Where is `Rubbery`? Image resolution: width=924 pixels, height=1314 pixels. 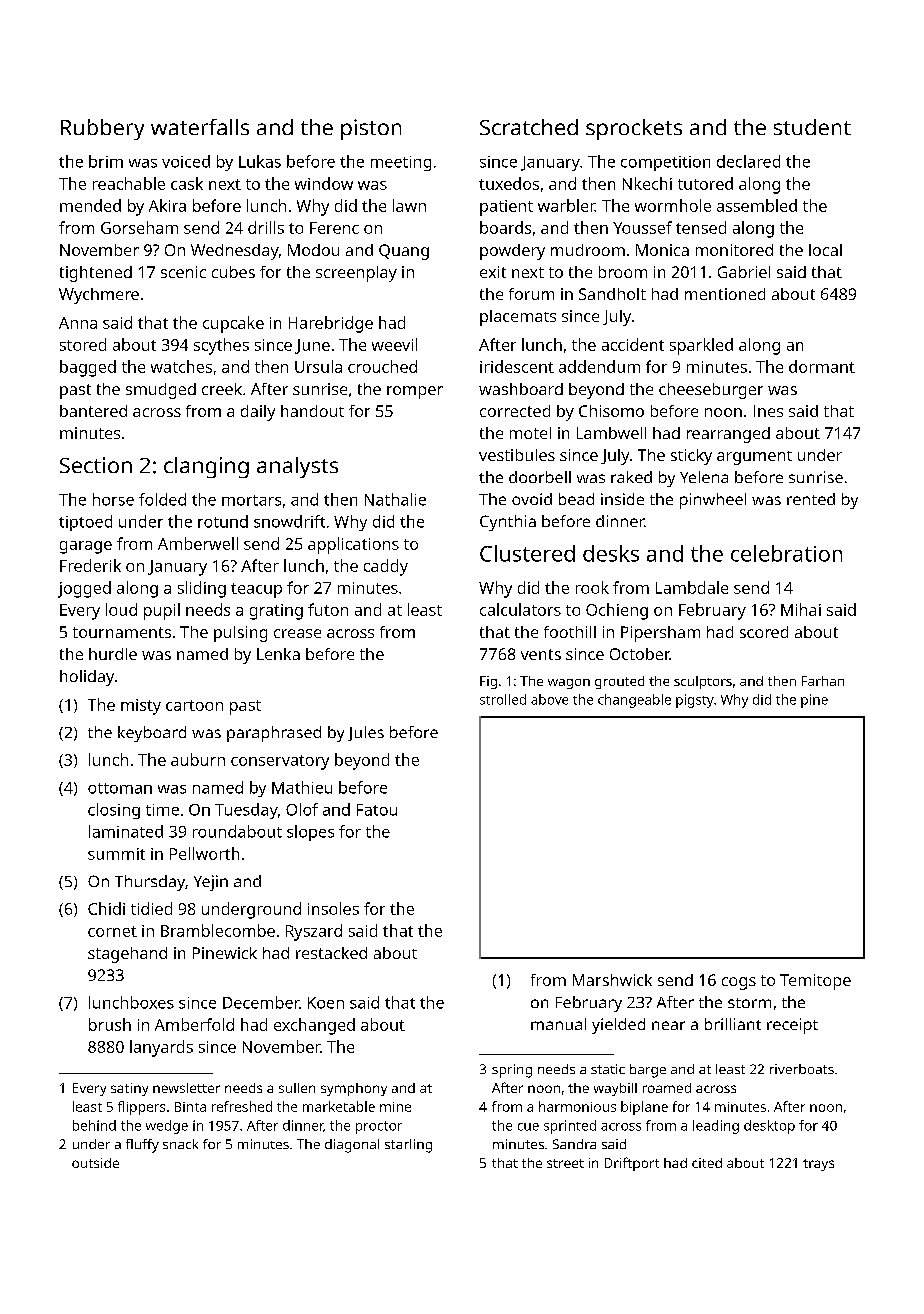
Rubbery is located at coordinates (102, 129).
